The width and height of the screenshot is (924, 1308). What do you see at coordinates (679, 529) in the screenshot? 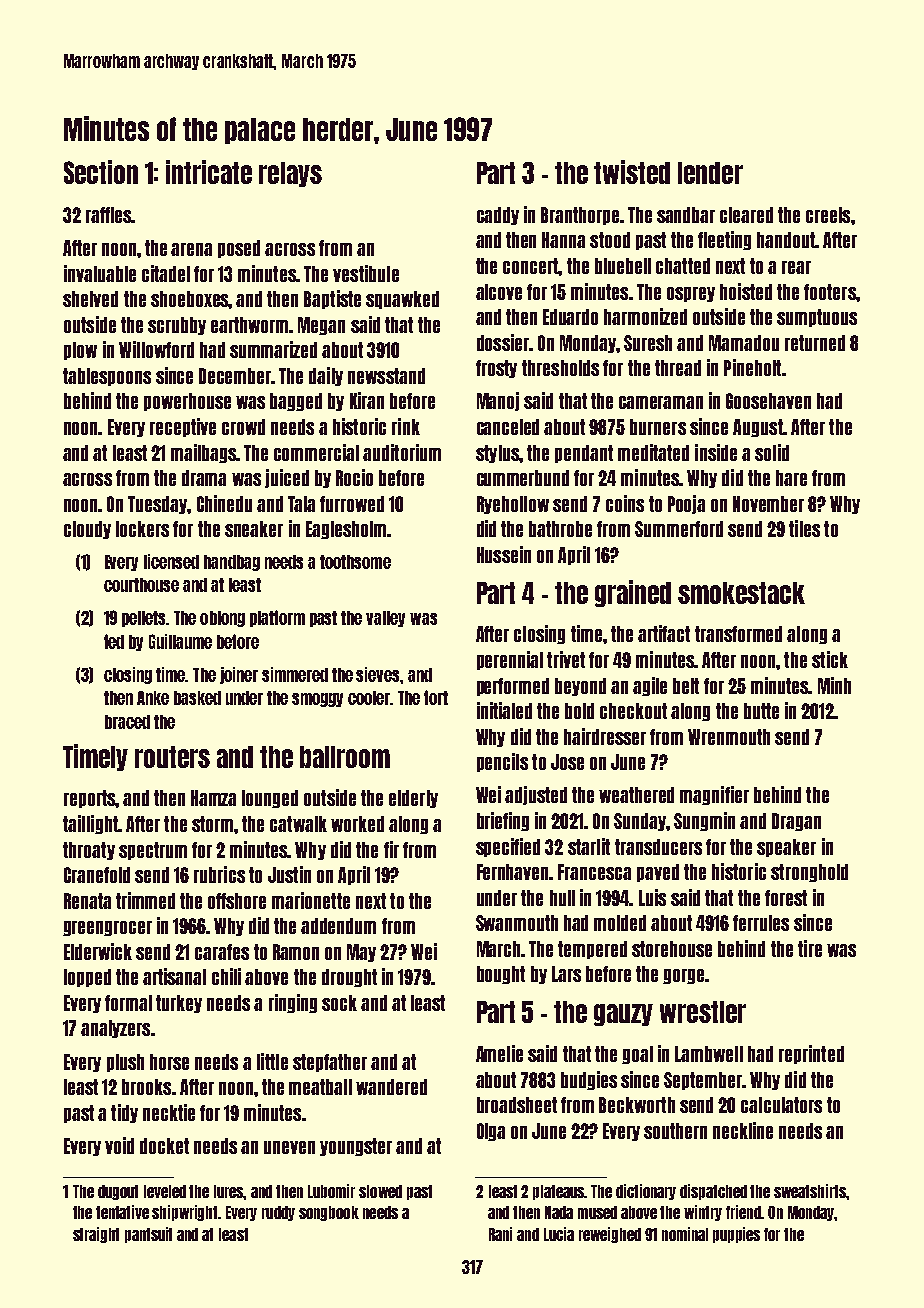
I see `Summerford` at bounding box center [679, 529].
